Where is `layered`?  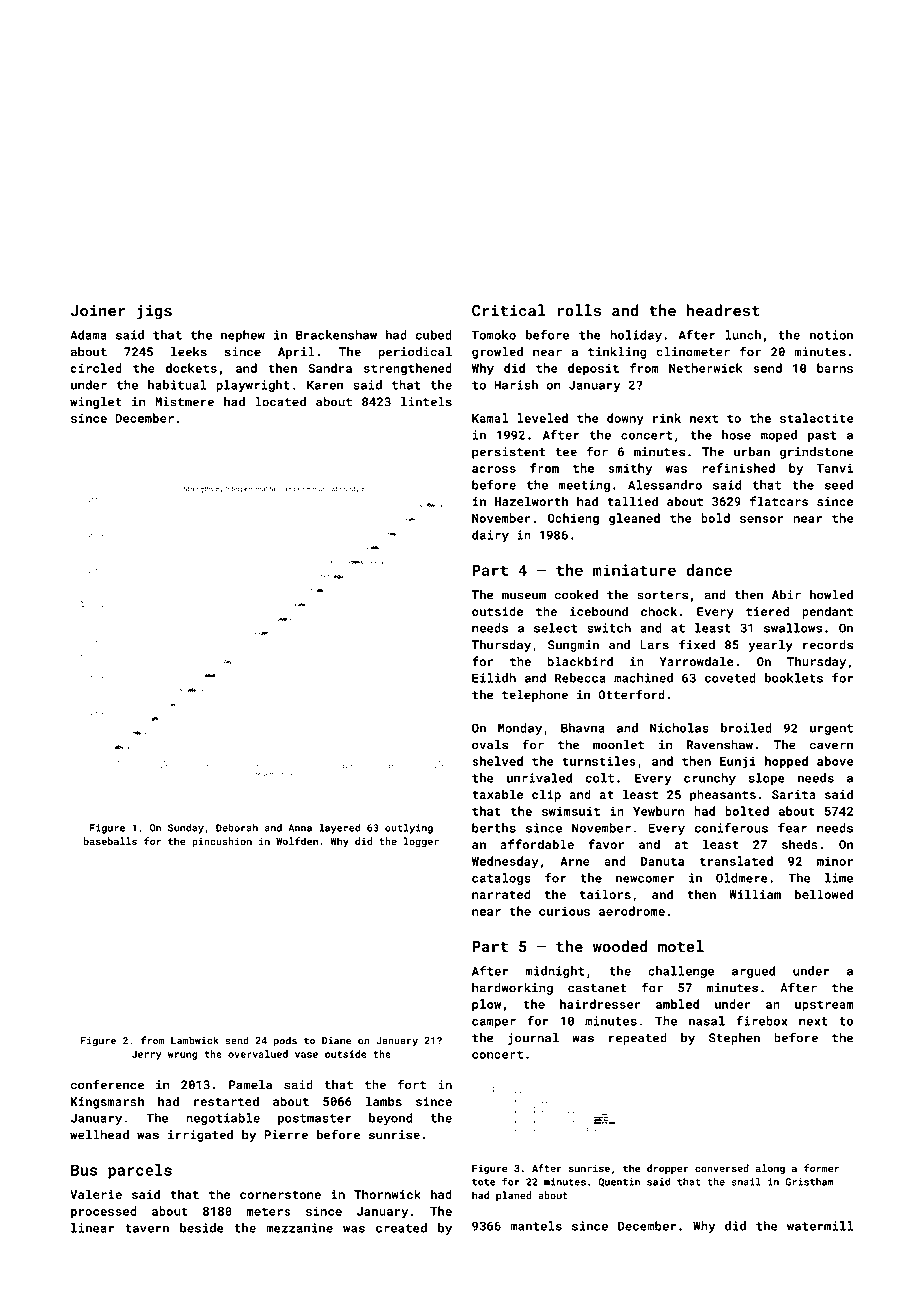
layered is located at coordinates (339, 829).
